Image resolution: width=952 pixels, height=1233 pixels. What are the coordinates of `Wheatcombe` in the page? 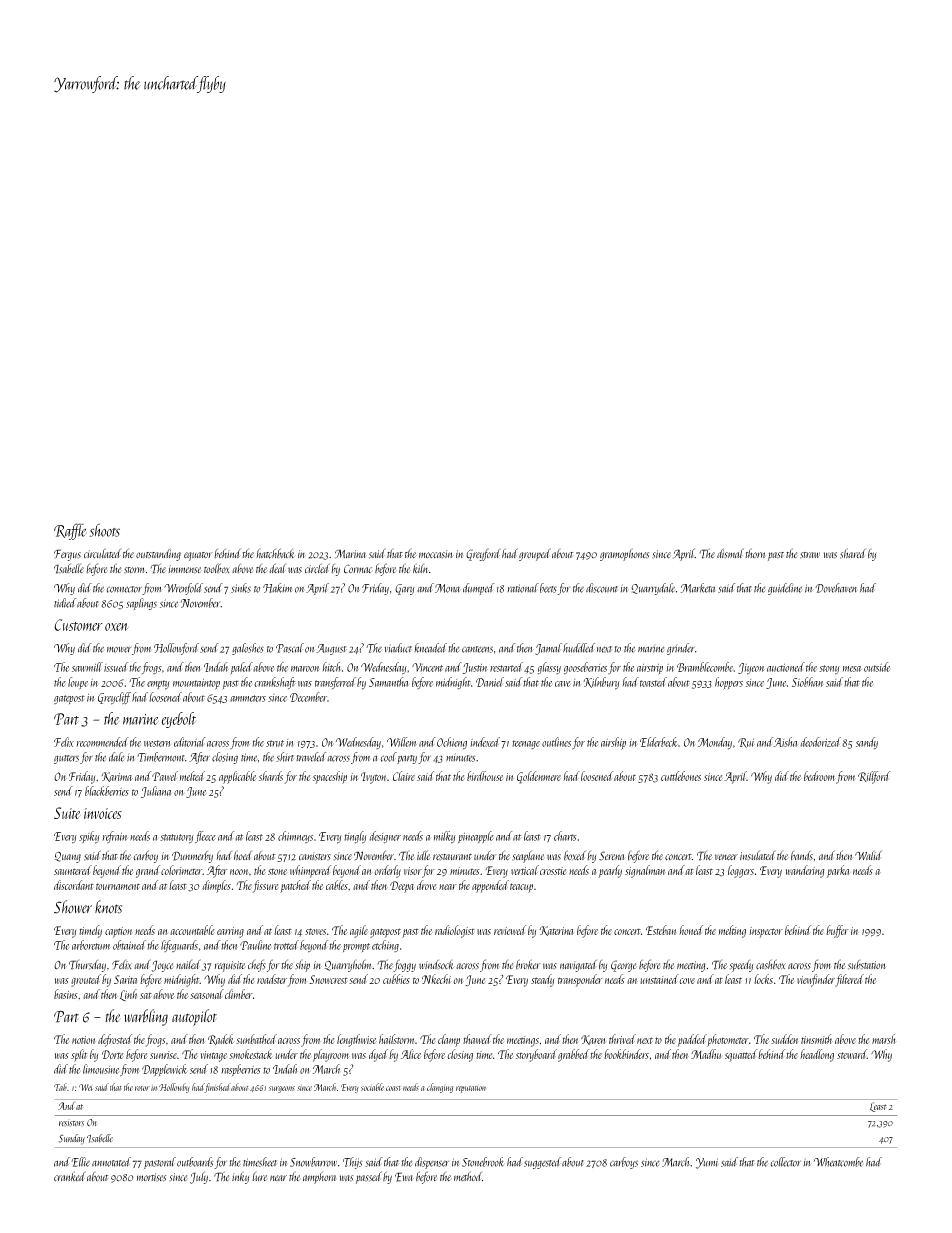 It's located at (838, 1162).
